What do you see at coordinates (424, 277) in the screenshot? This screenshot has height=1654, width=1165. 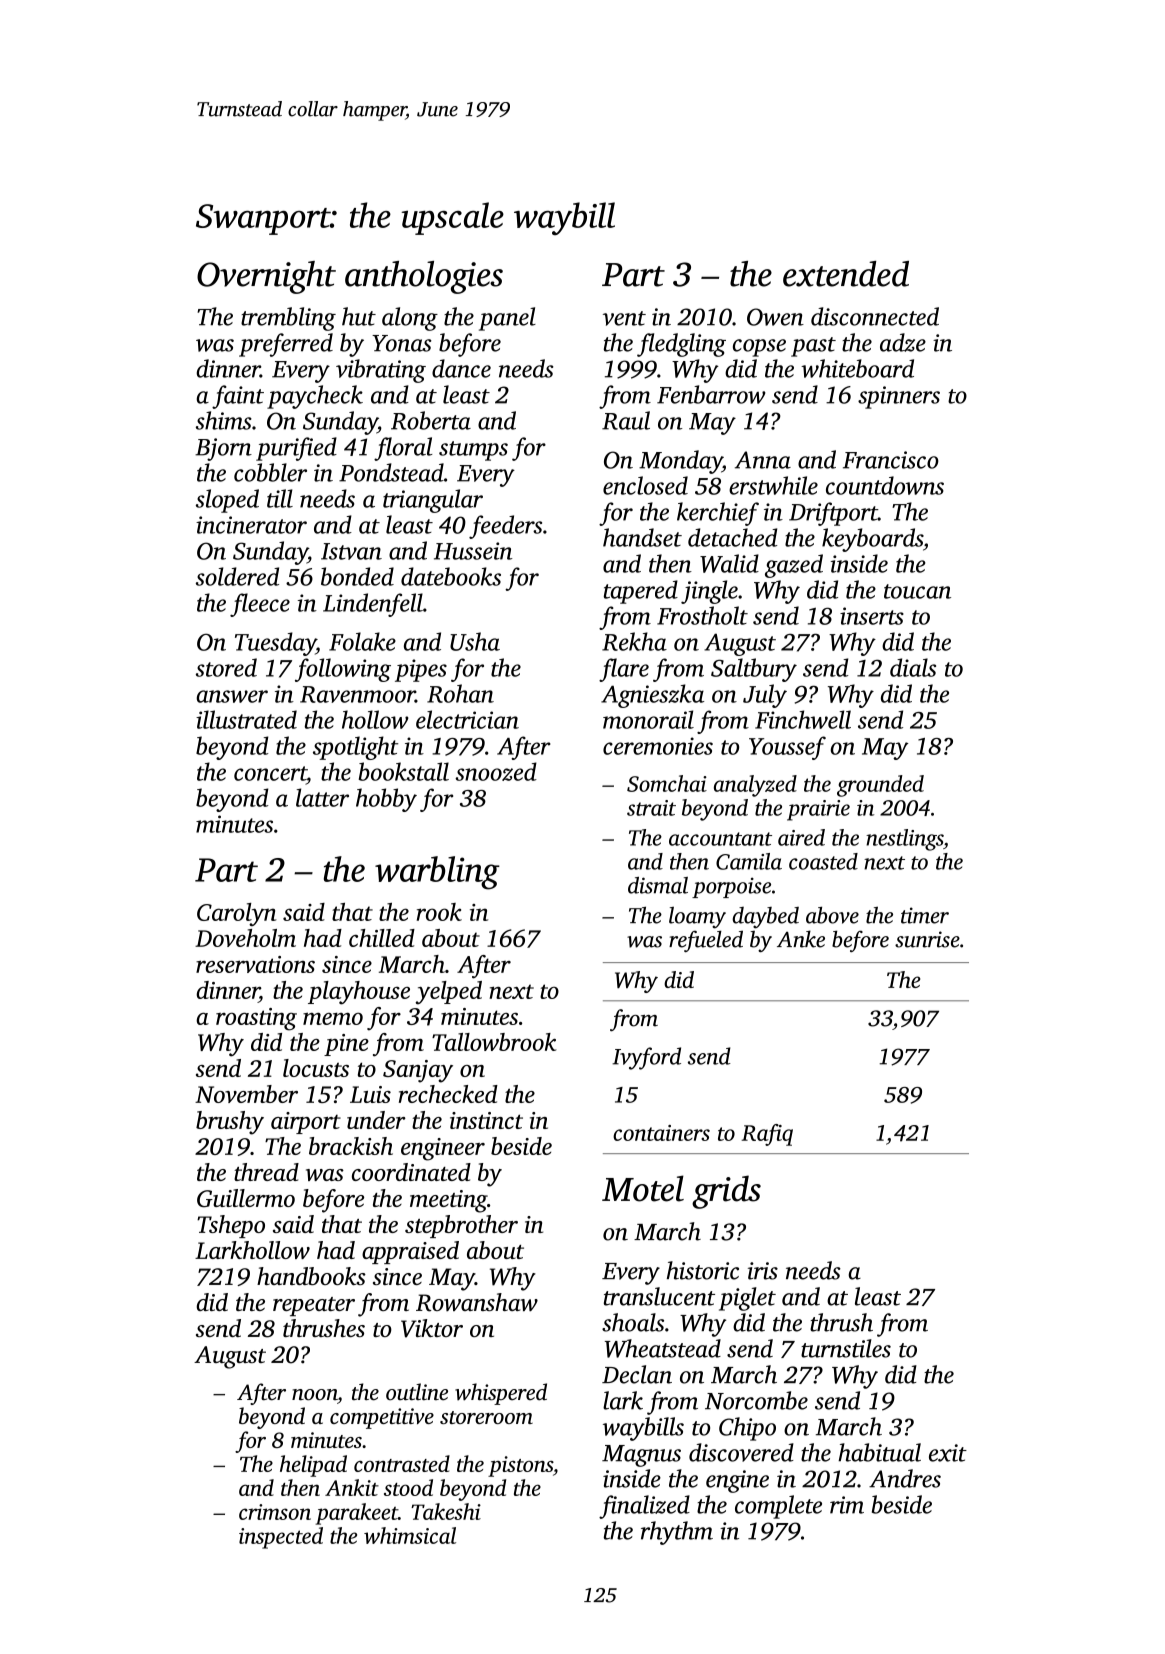 I see `anthologies` at bounding box center [424, 277].
